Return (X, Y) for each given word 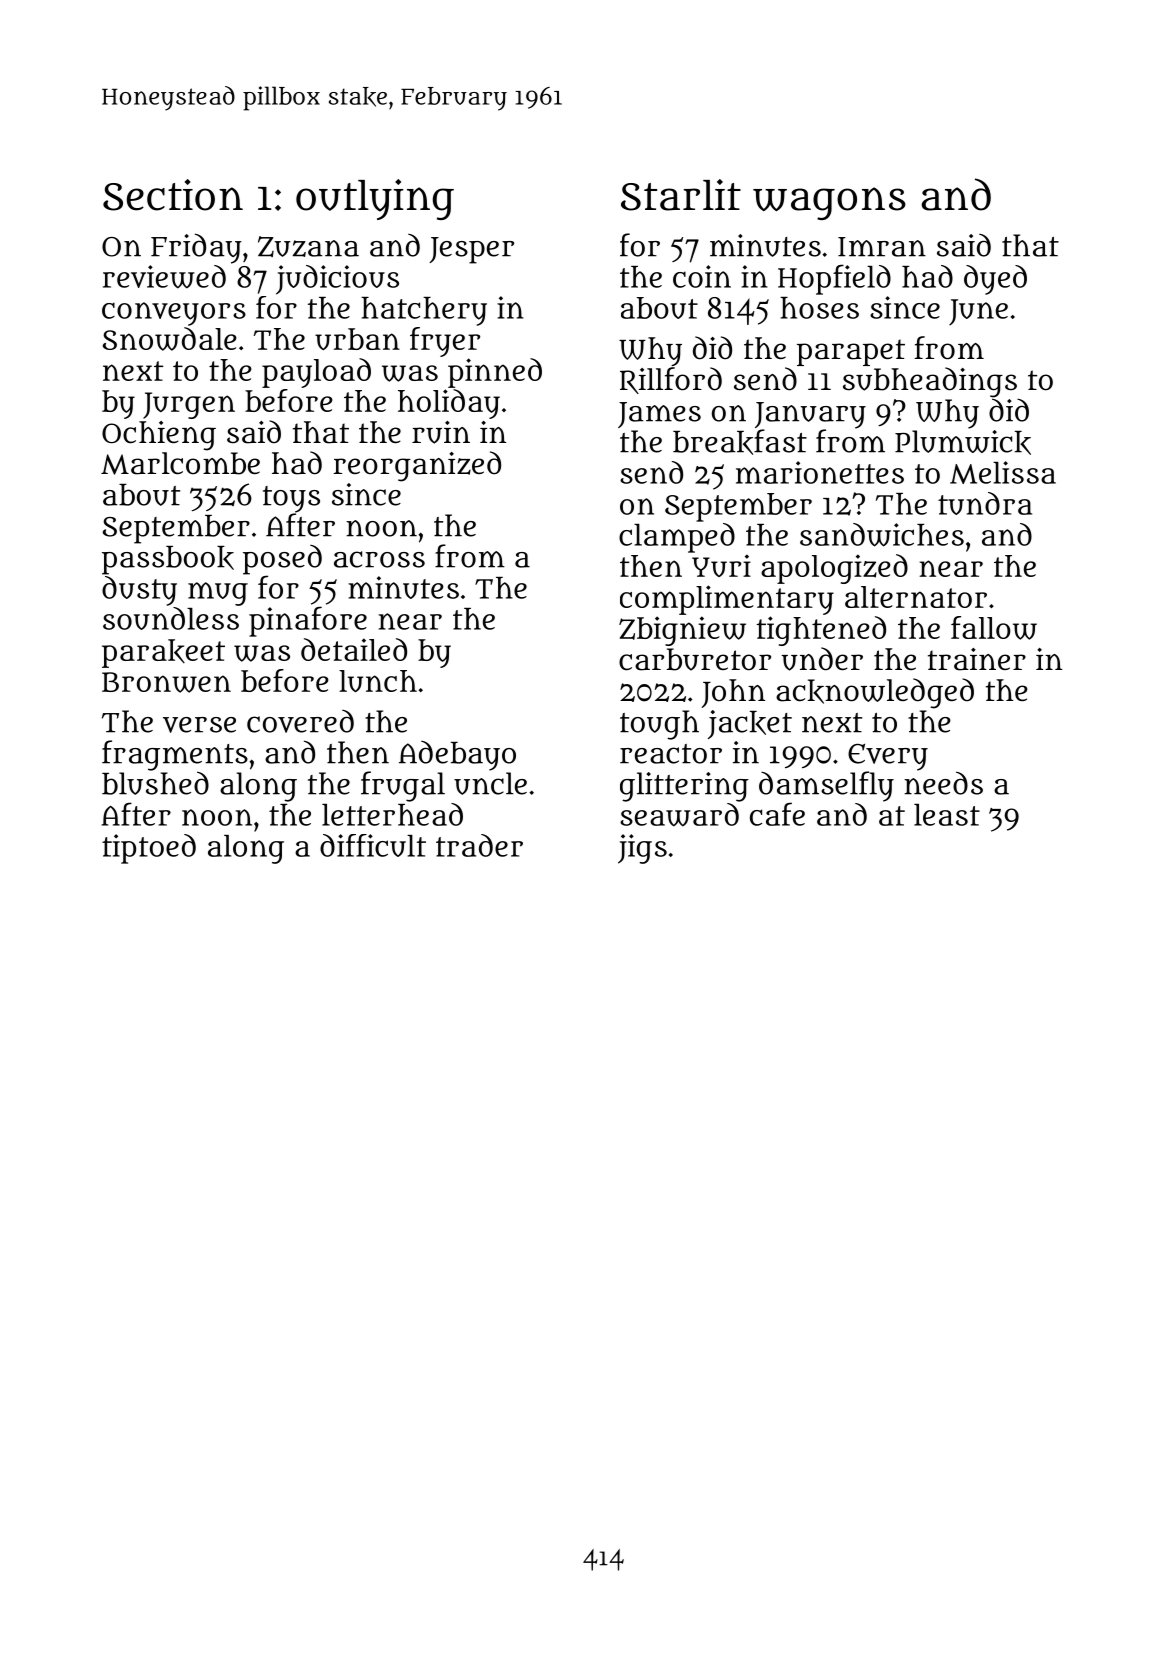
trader (479, 845)
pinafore (308, 621)
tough (659, 725)
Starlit (681, 195)
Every (888, 757)
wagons (829, 203)
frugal (403, 786)
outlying (375, 199)
